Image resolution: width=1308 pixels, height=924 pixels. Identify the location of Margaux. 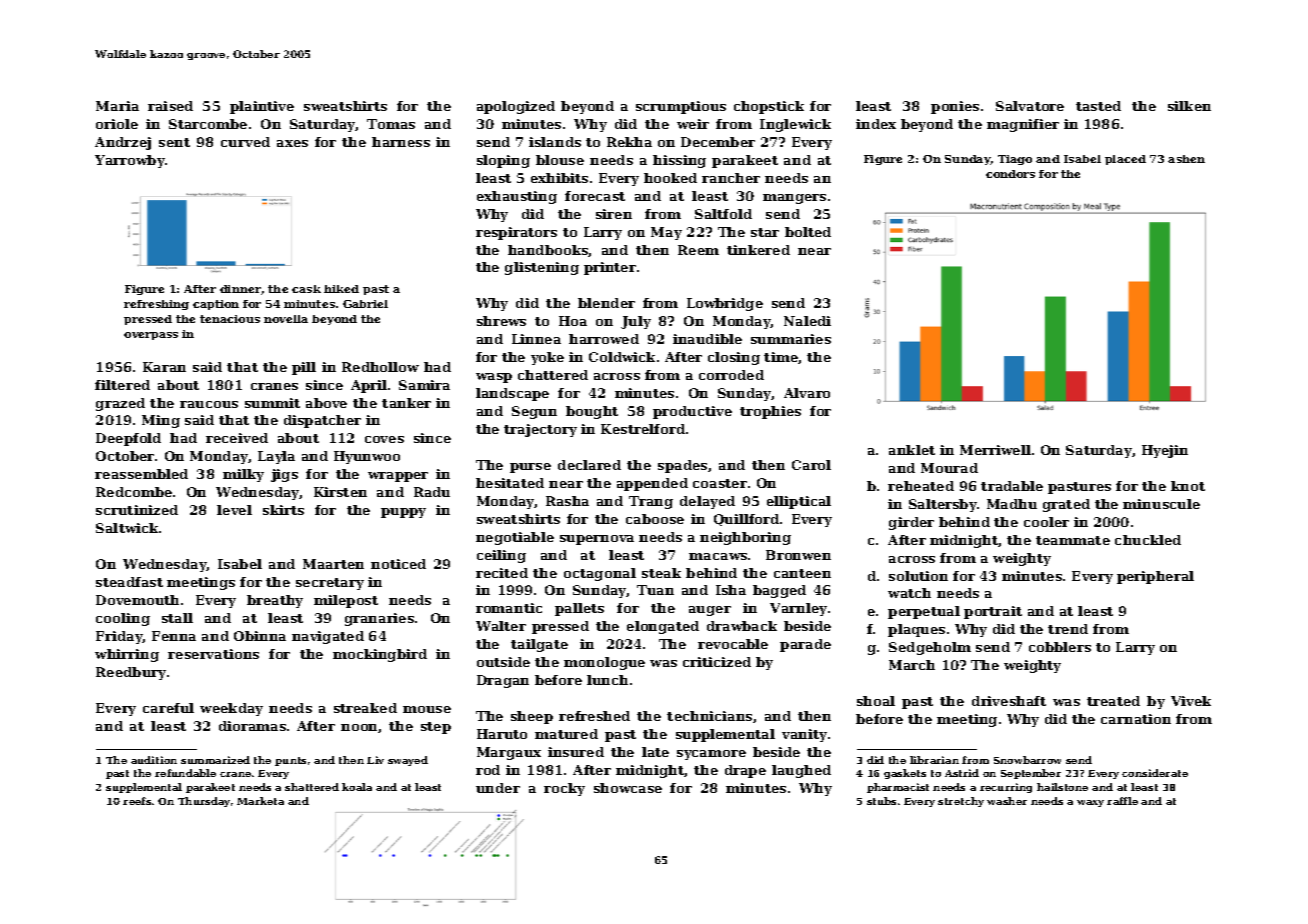
(509, 753).
